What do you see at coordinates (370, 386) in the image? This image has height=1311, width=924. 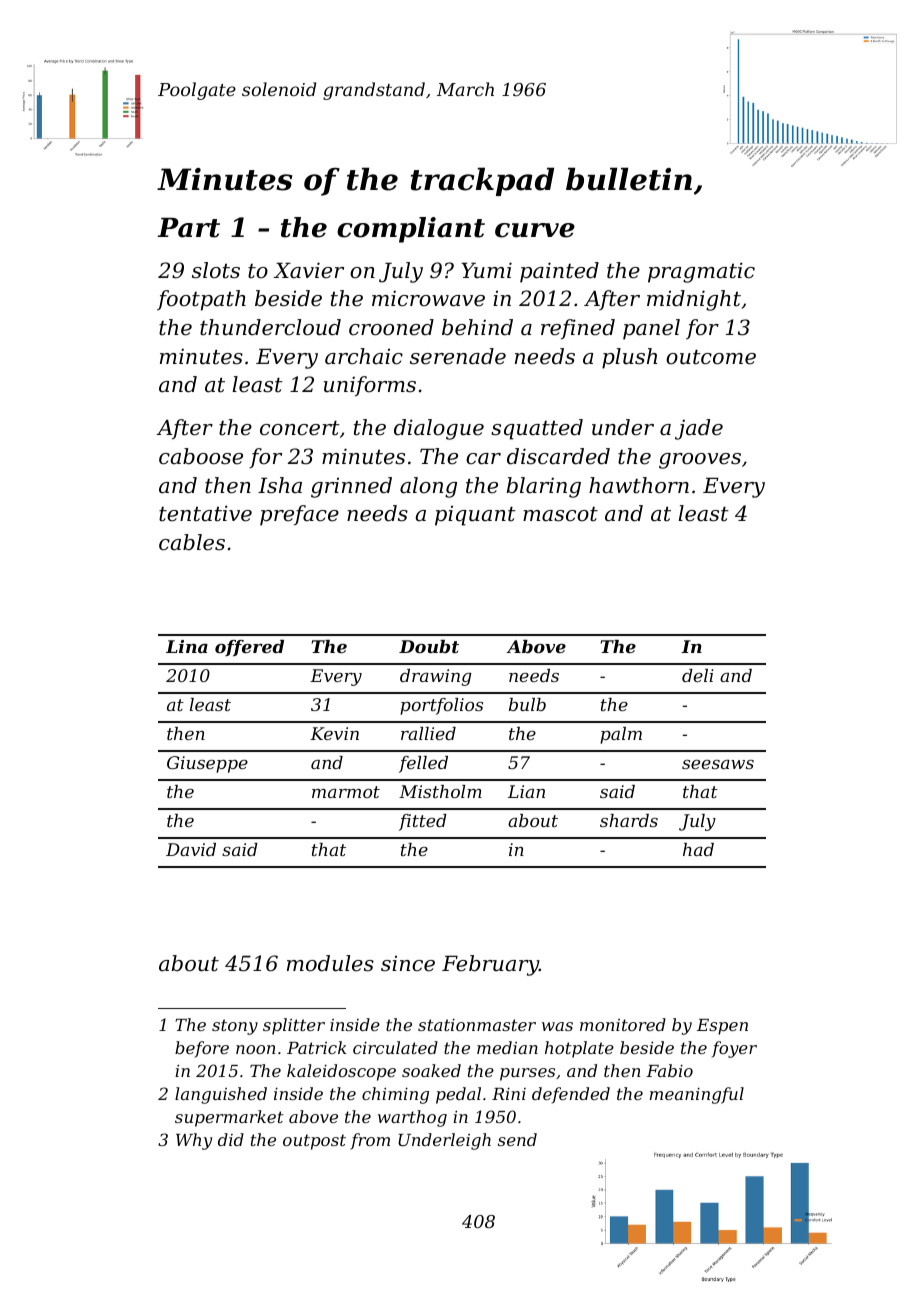 I see `uniforms` at bounding box center [370, 386].
